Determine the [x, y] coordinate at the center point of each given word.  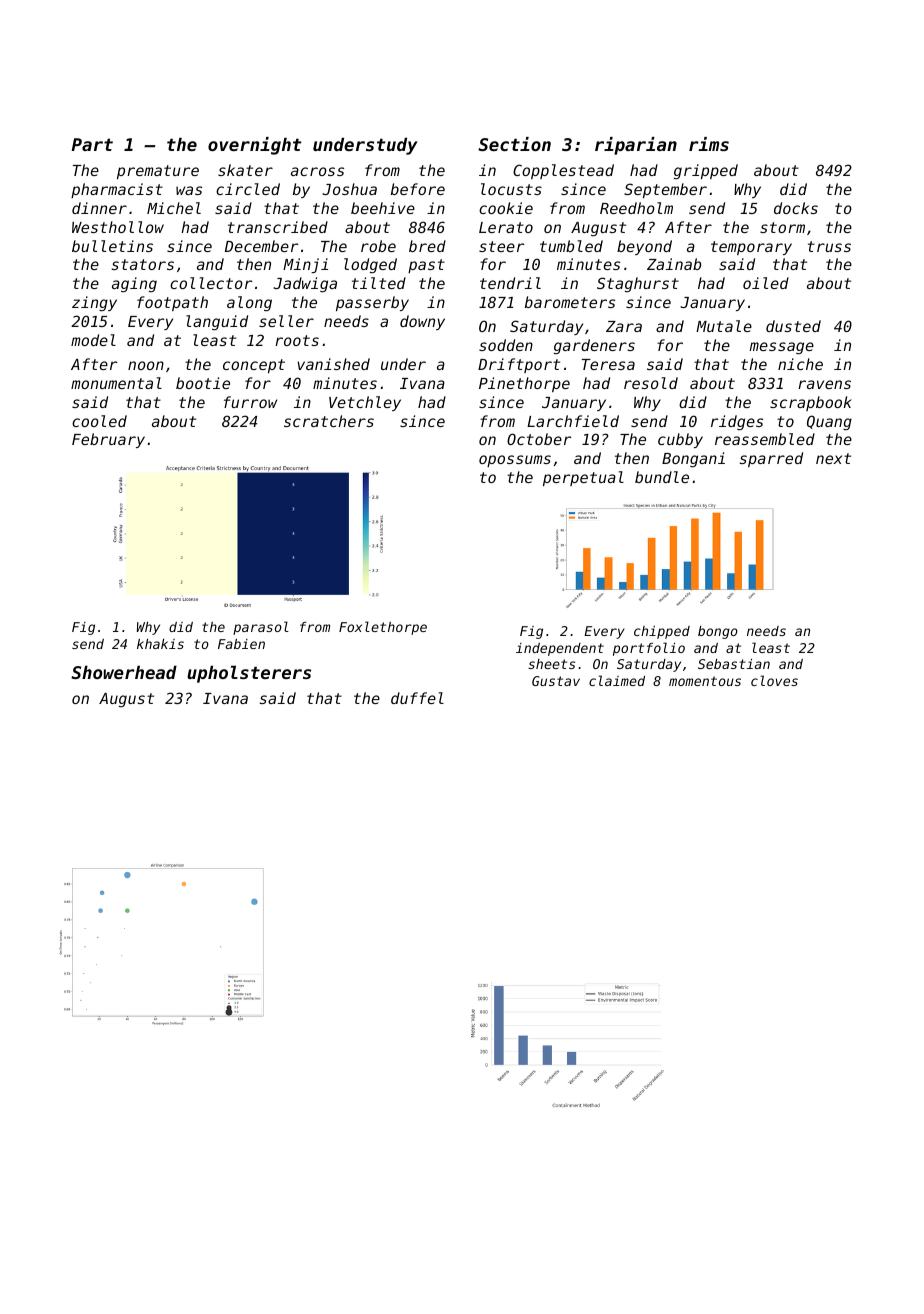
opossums [515, 461]
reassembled [765, 439]
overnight [254, 146]
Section [514, 144]
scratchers [329, 421]
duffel [417, 698]
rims [709, 144]
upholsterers [249, 674]
